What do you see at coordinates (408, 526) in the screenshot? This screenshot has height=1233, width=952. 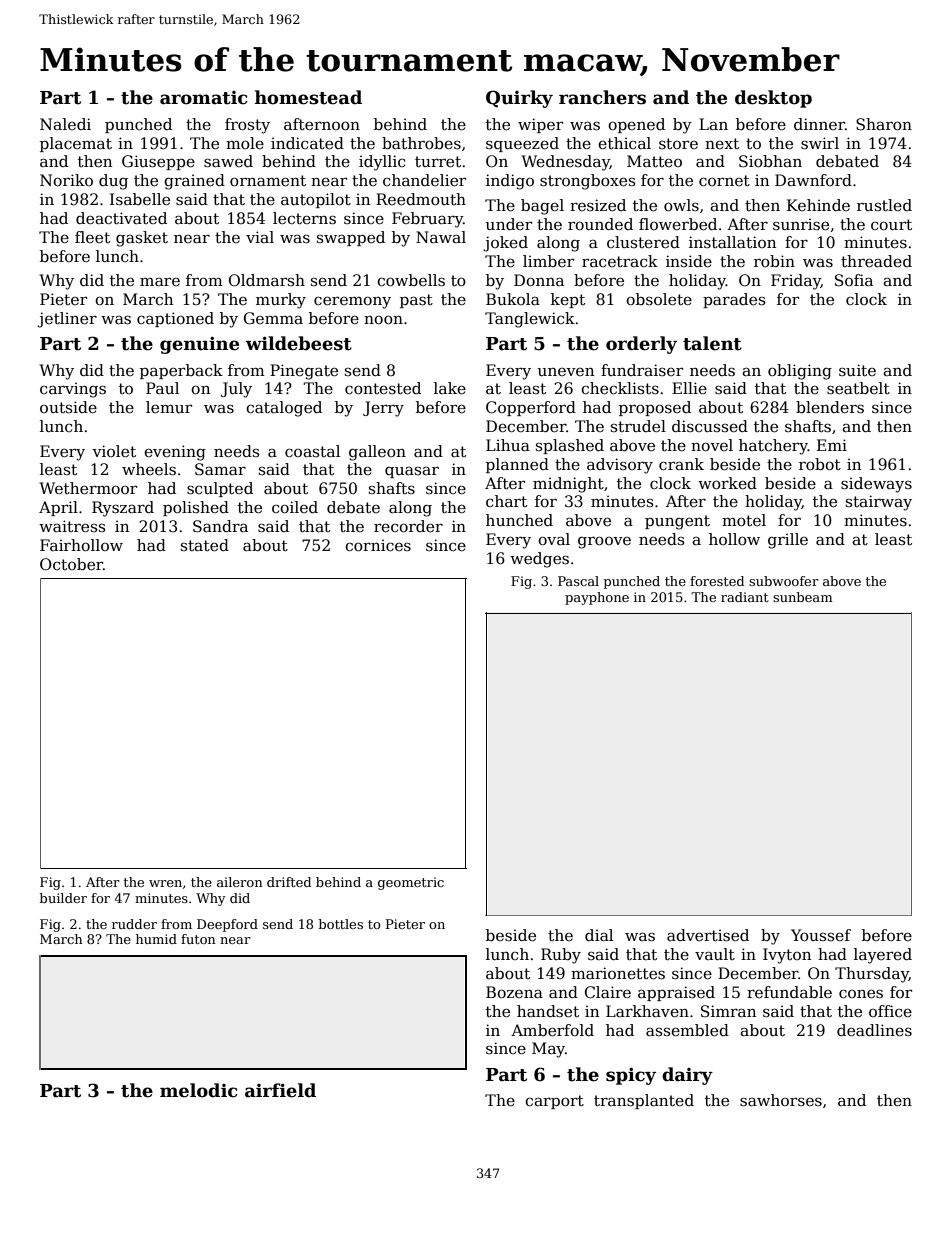 I see `recorder` at bounding box center [408, 526].
